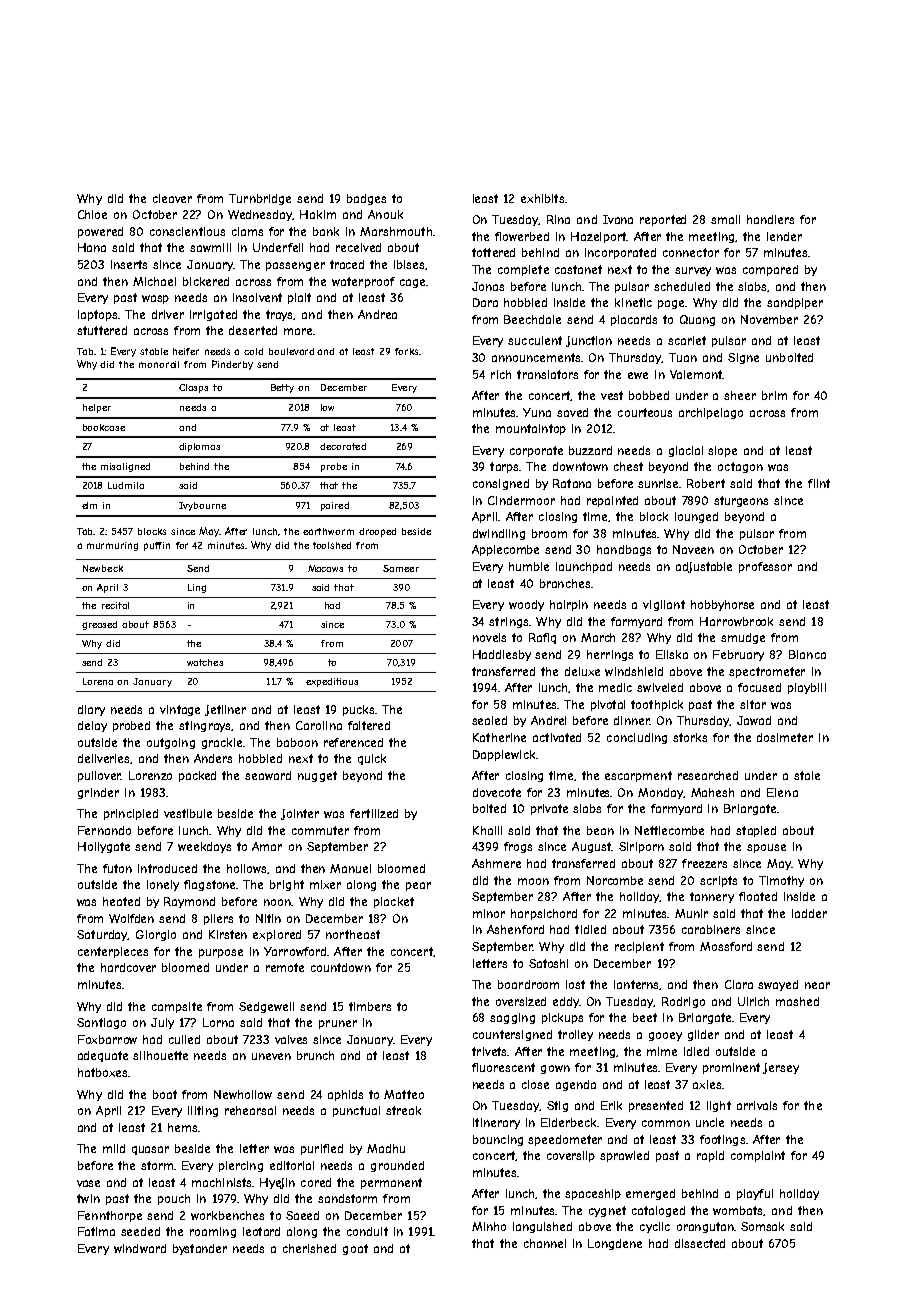  I want to click on Ivybourne, so click(202, 506).
